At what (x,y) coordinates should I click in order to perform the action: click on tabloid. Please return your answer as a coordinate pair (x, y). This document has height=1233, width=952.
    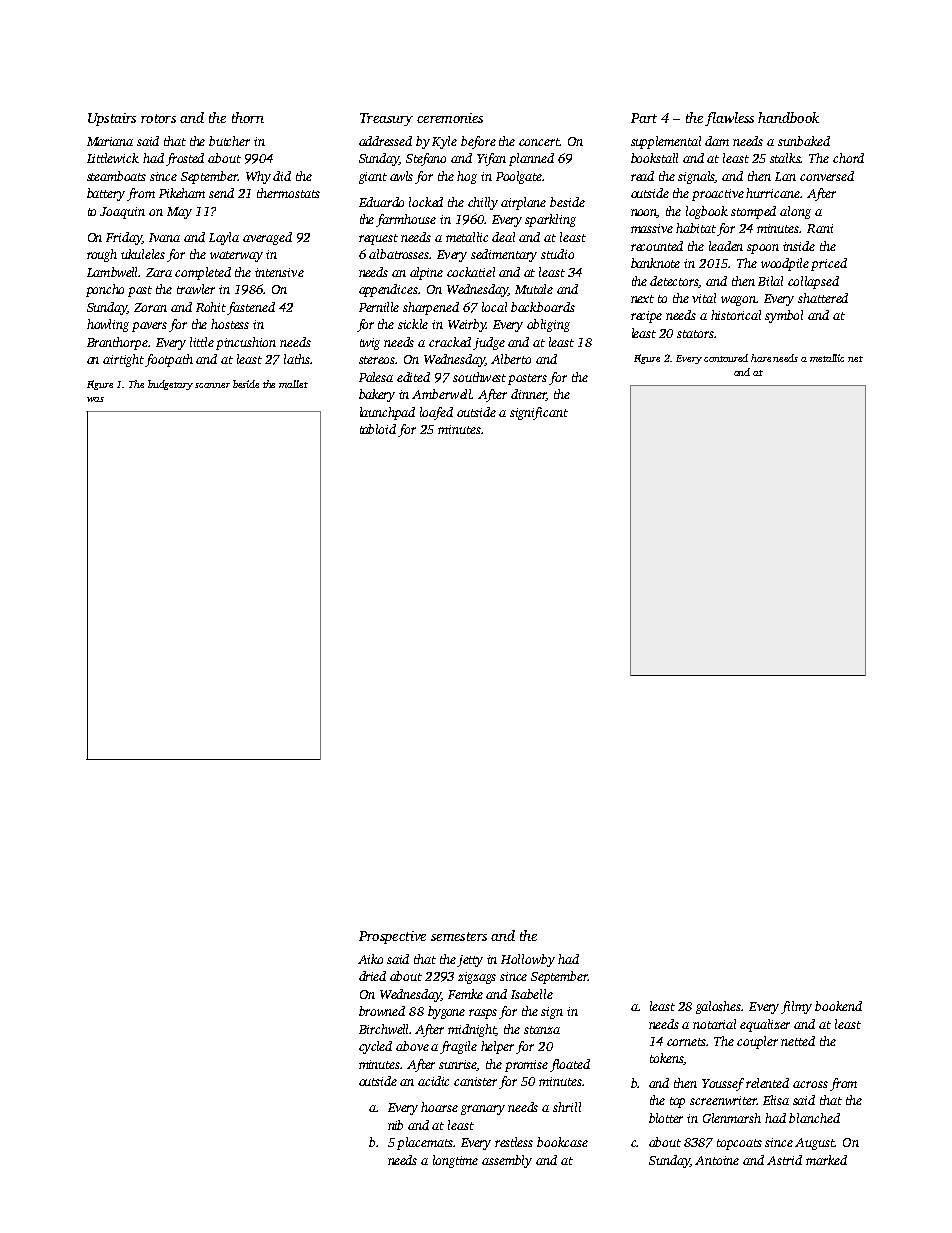
    Looking at the image, I should click on (378, 429).
